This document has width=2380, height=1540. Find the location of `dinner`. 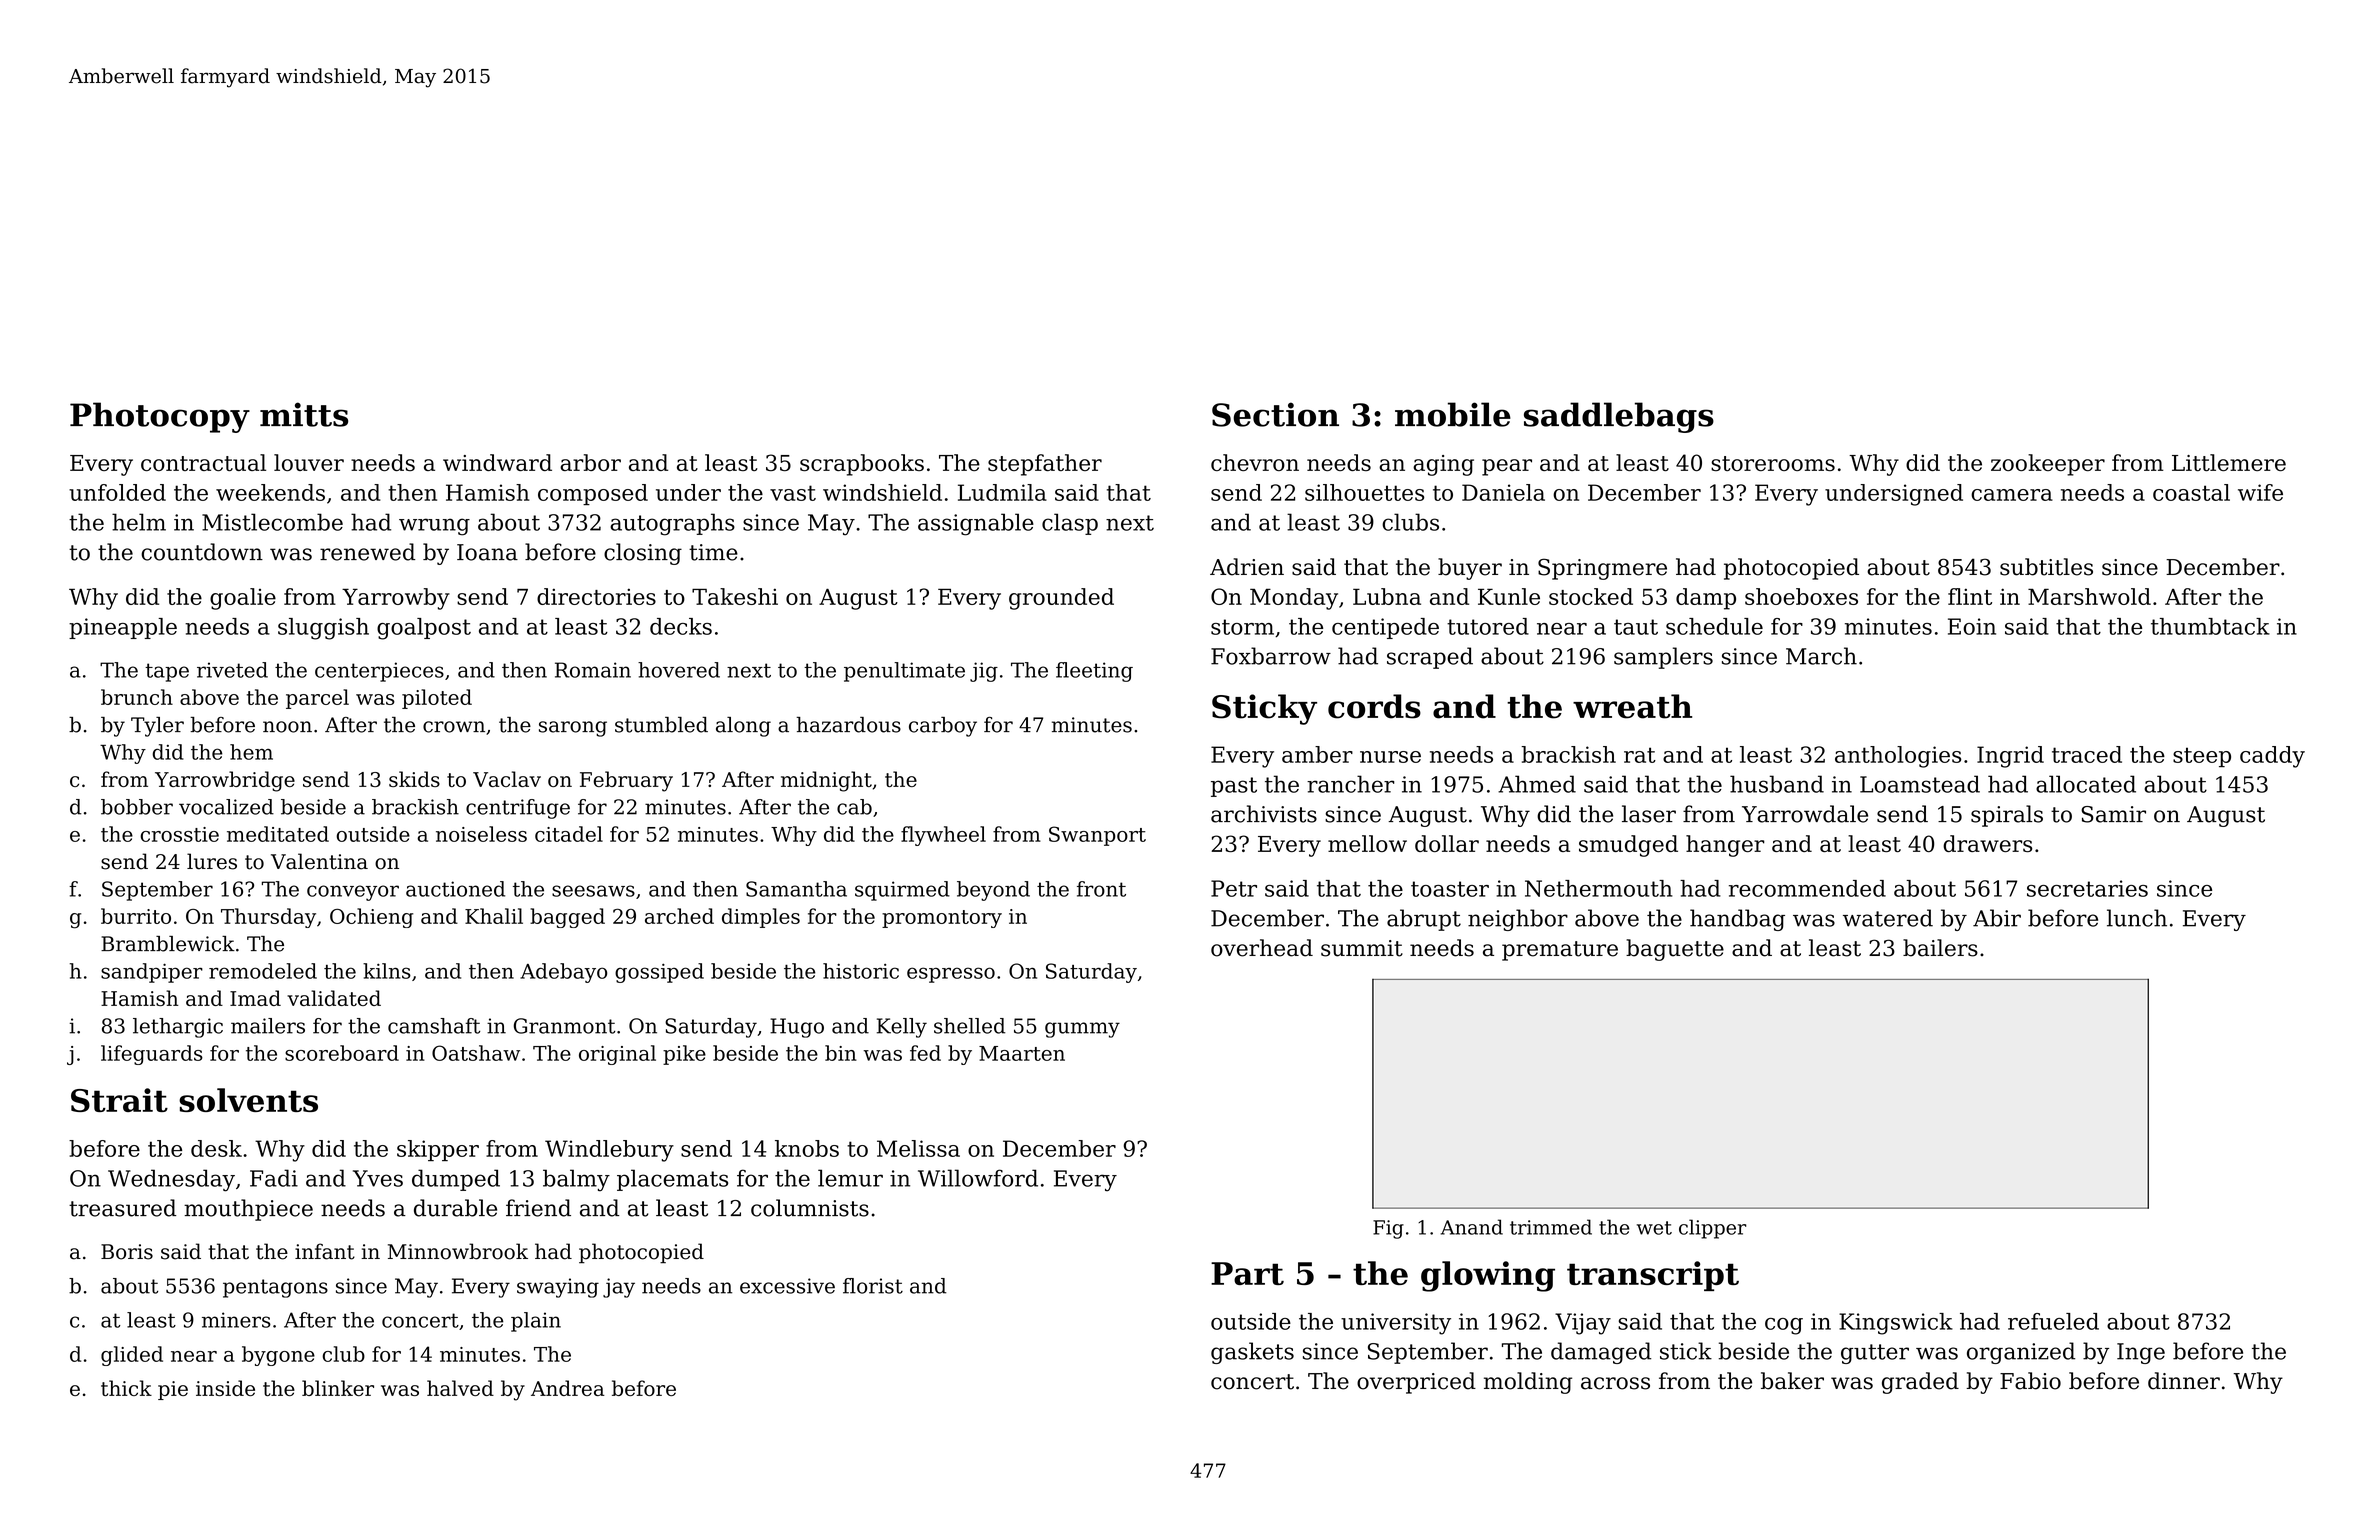

dinner is located at coordinates (2184, 1381).
